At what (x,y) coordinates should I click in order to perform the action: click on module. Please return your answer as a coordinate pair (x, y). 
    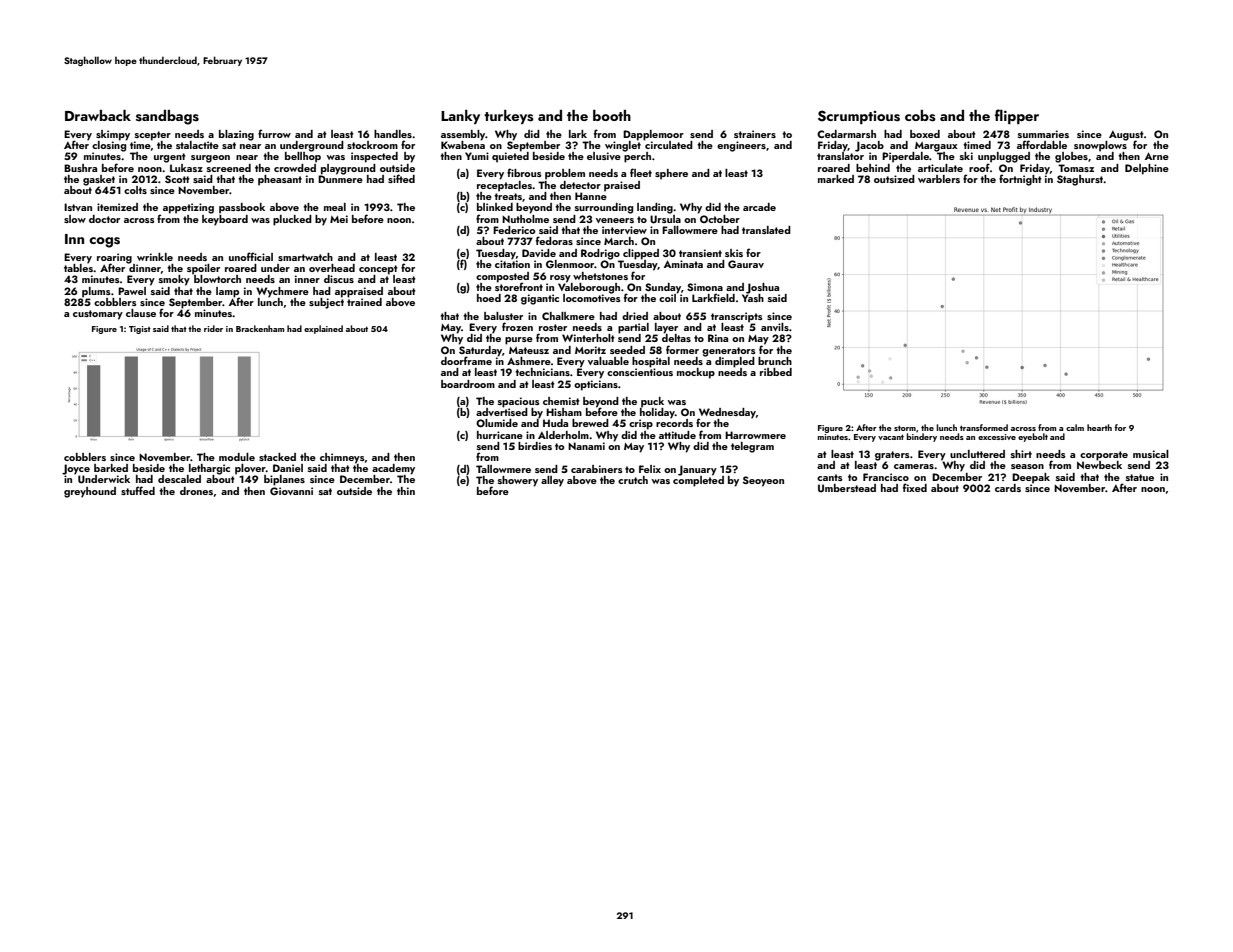
    Looking at the image, I should click on (237, 457).
